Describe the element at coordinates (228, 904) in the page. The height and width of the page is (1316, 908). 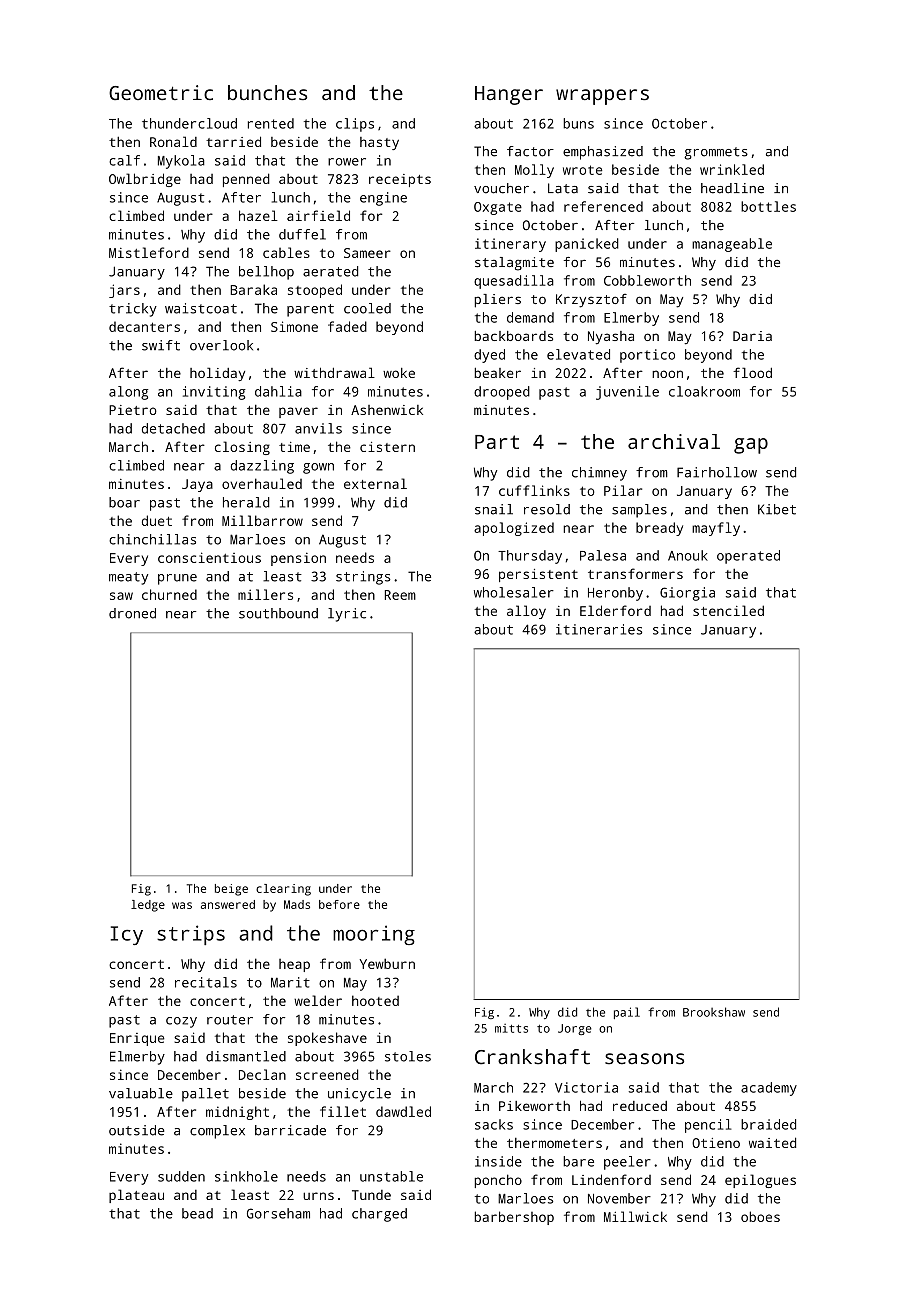
I see `answered` at that location.
